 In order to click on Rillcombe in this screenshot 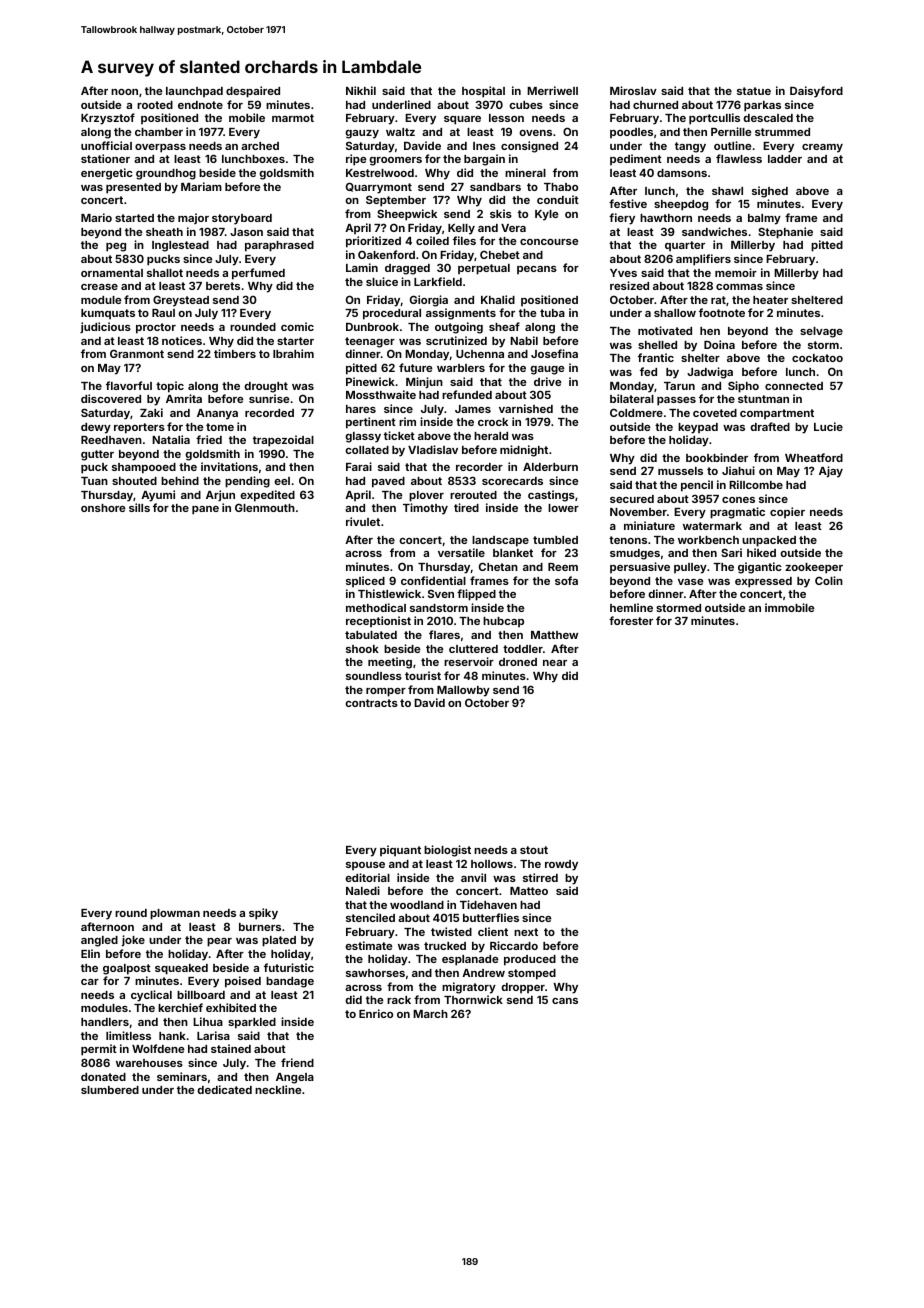, I will do `click(756, 484)`.
